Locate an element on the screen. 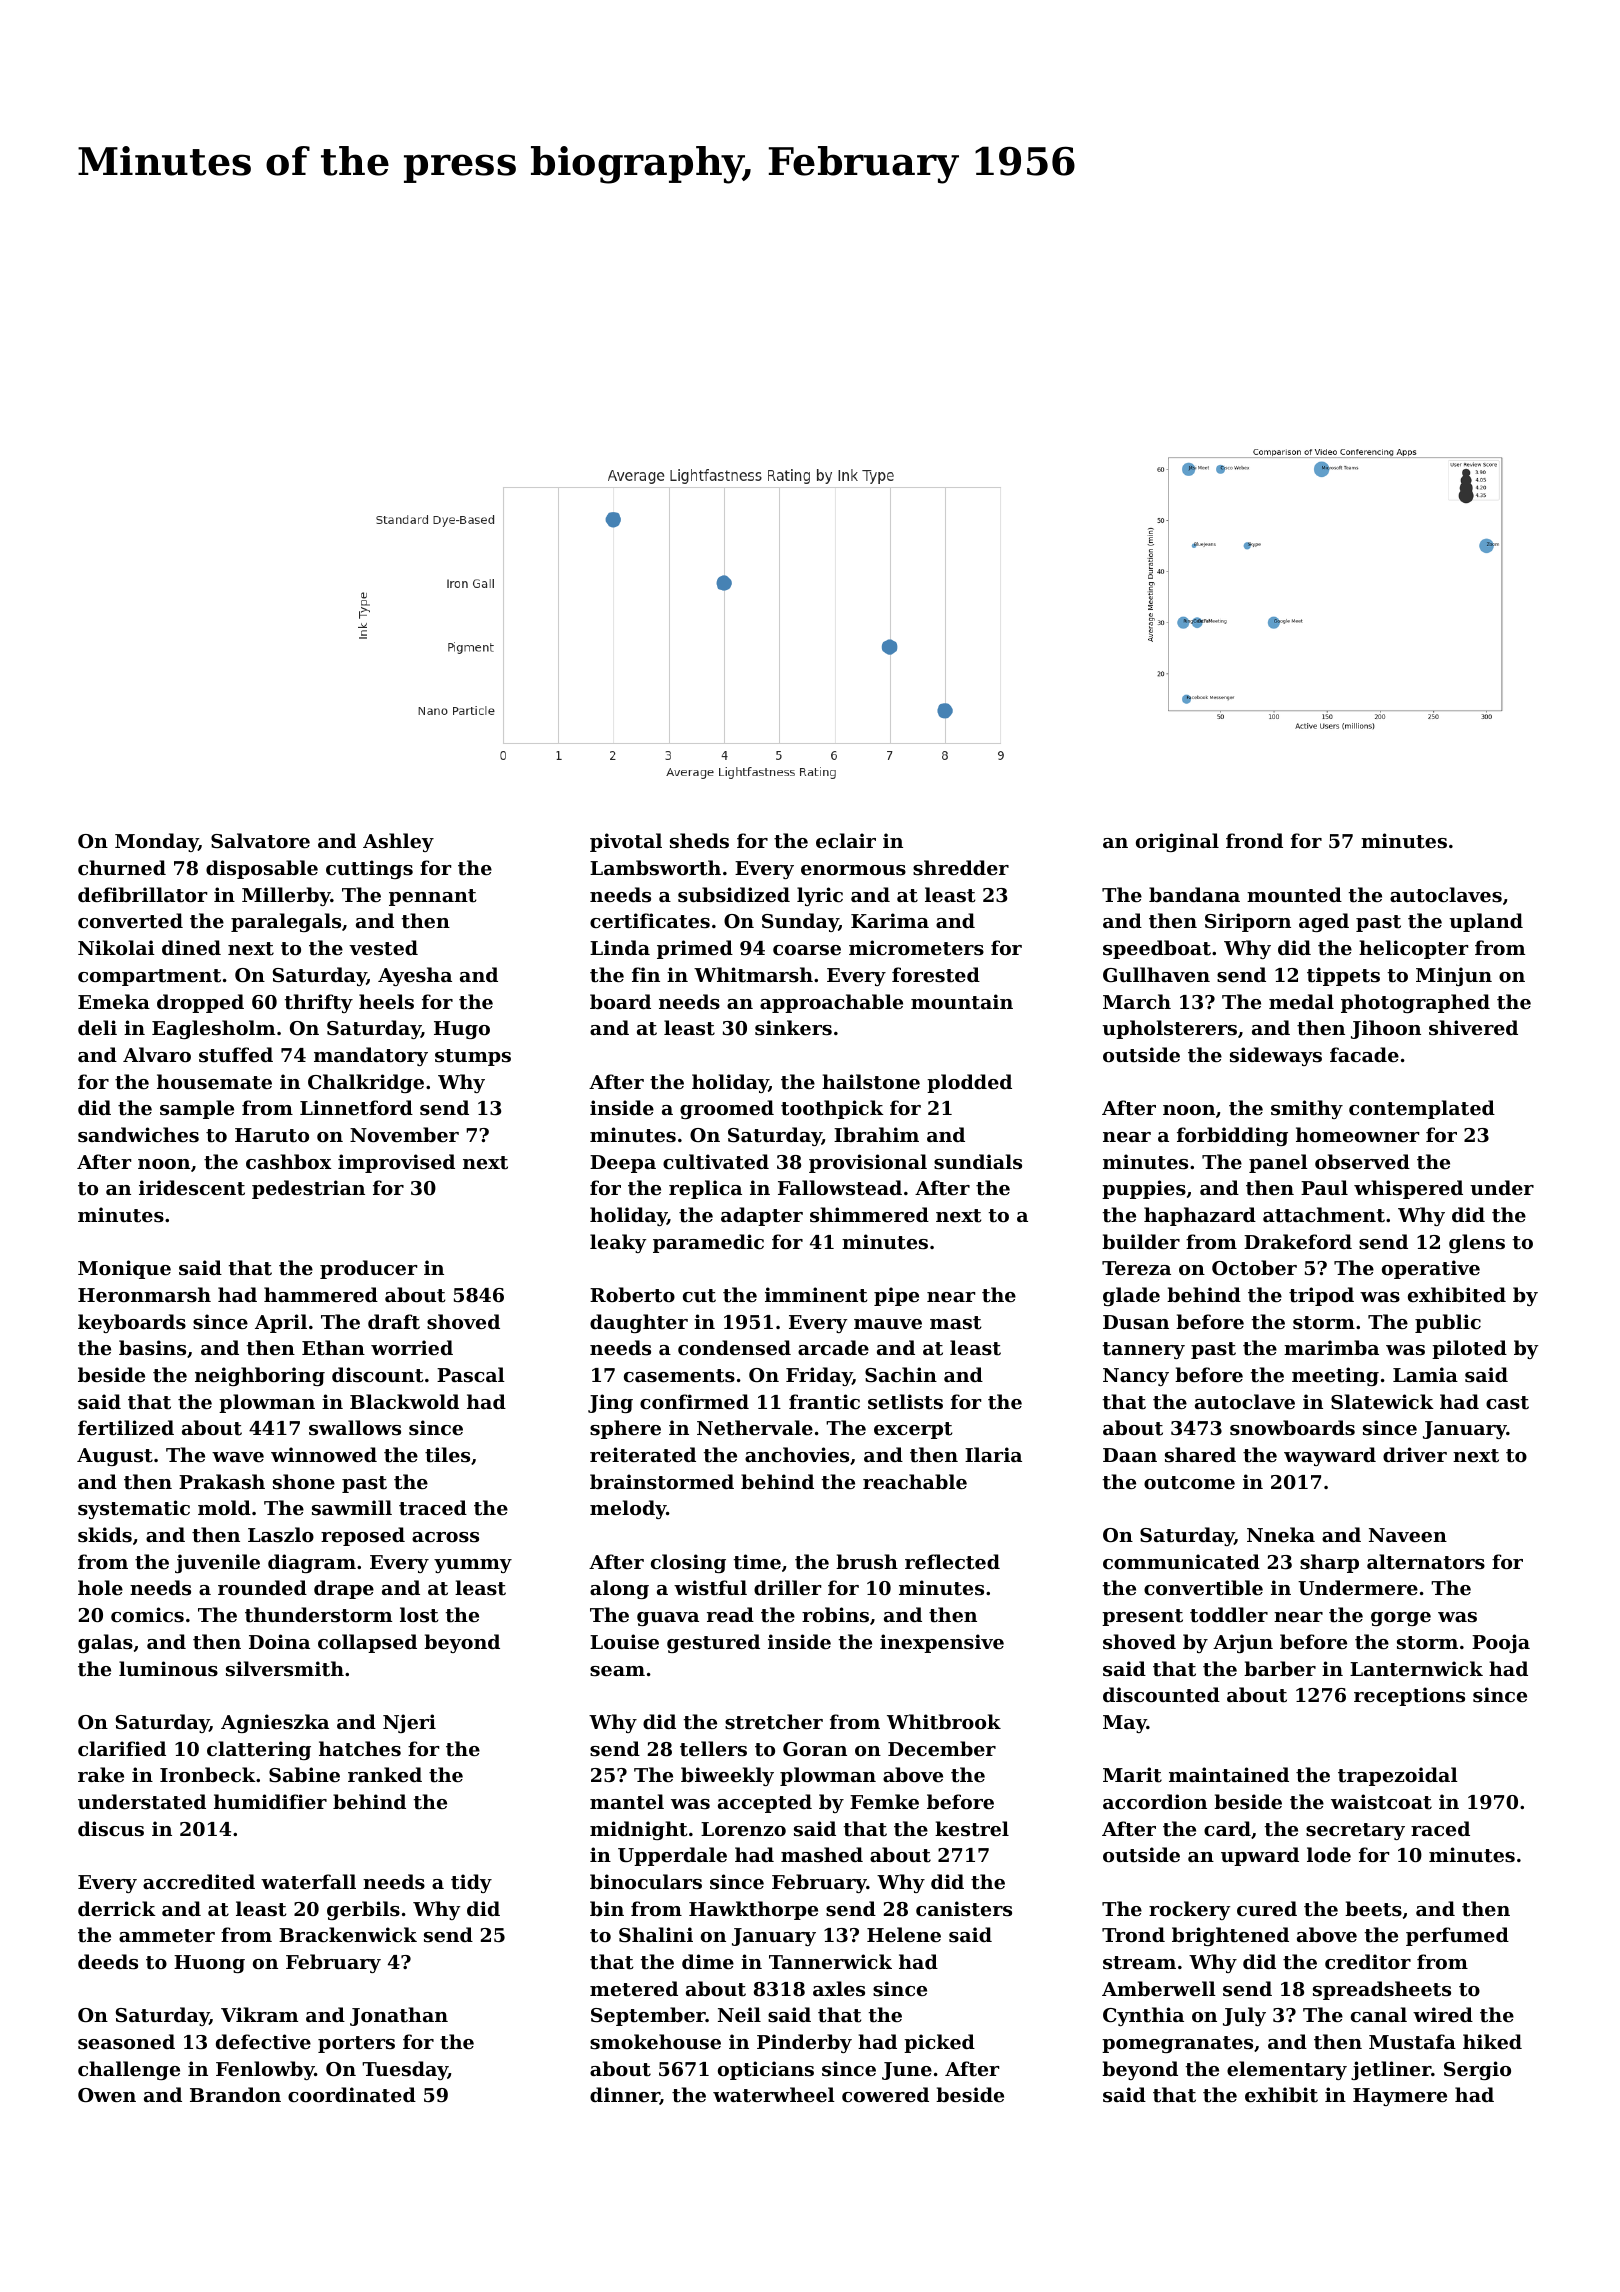 This screenshot has height=2292, width=1620. frond is located at coordinates (1254, 840).
